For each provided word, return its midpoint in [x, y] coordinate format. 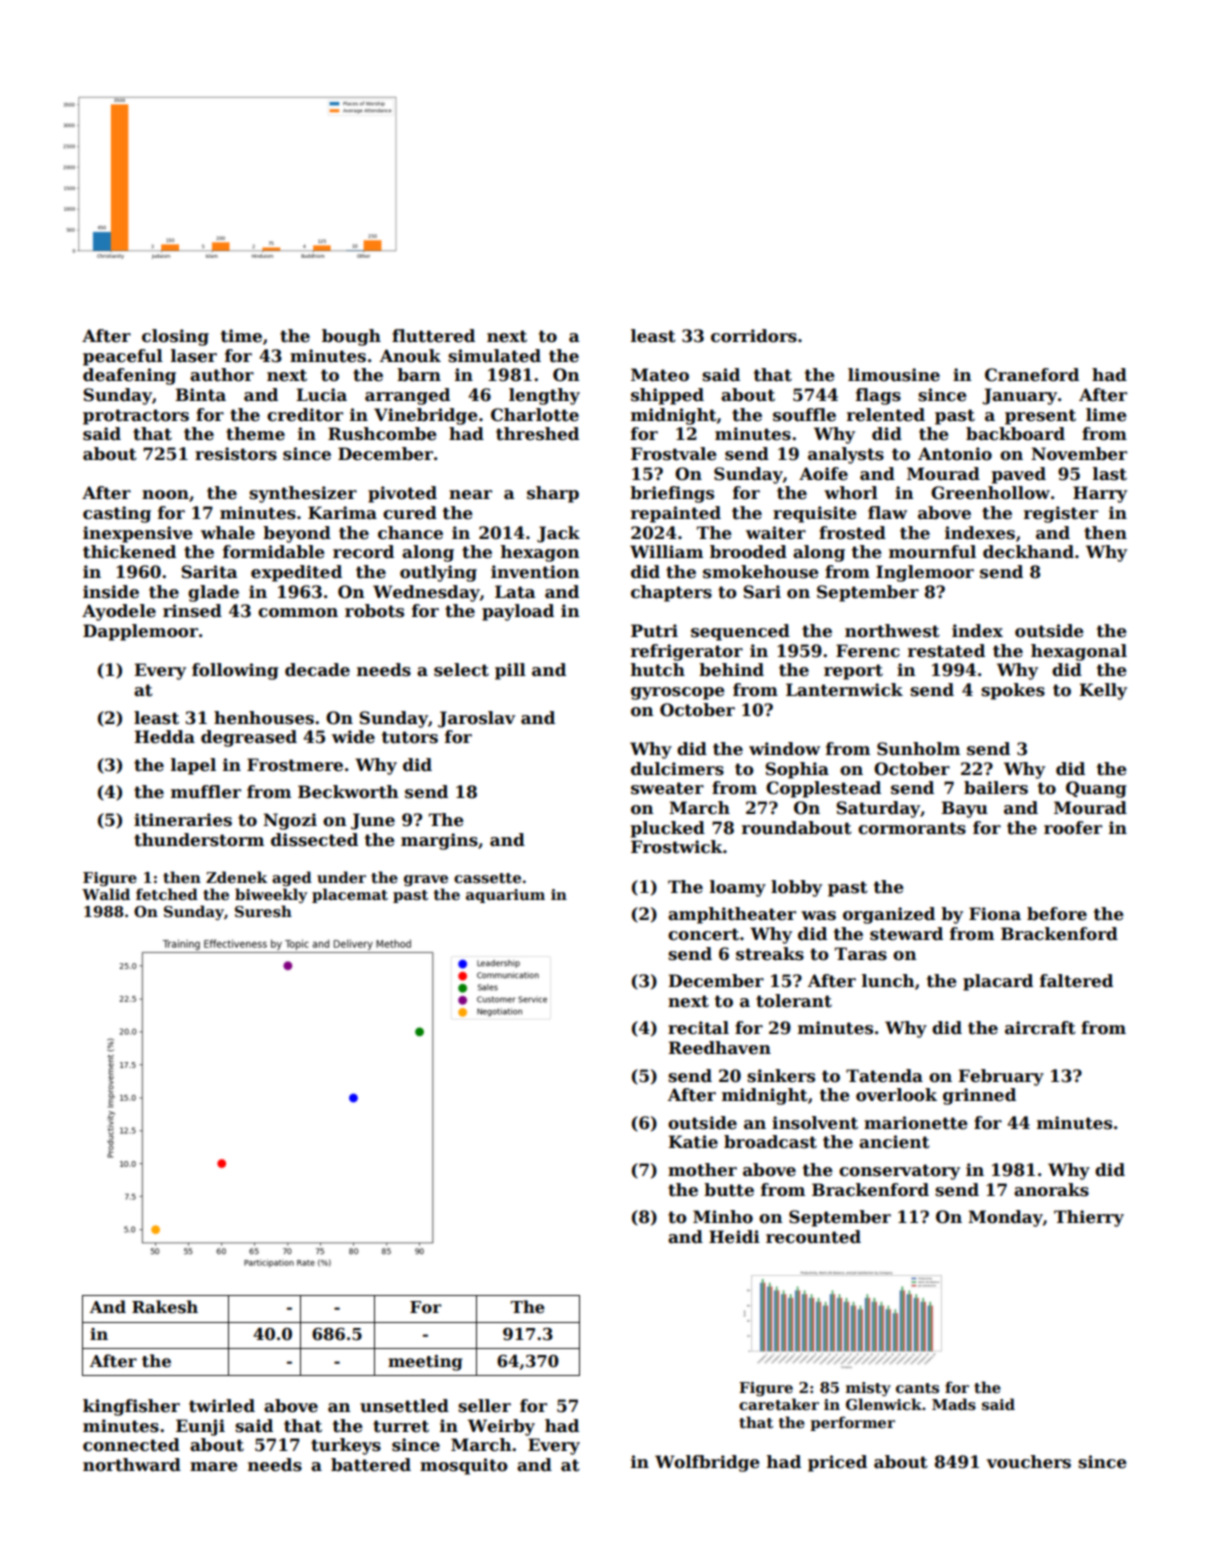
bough [351, 337]
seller [484, 1406]
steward [906, 934]
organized [889, 915]
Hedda [164, 737]
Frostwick [677, 847]
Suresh [263, 911]
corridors [754, 336]
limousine [894, 375]
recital [698, 1028]
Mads [954, 1404]
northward [132, 1465]
